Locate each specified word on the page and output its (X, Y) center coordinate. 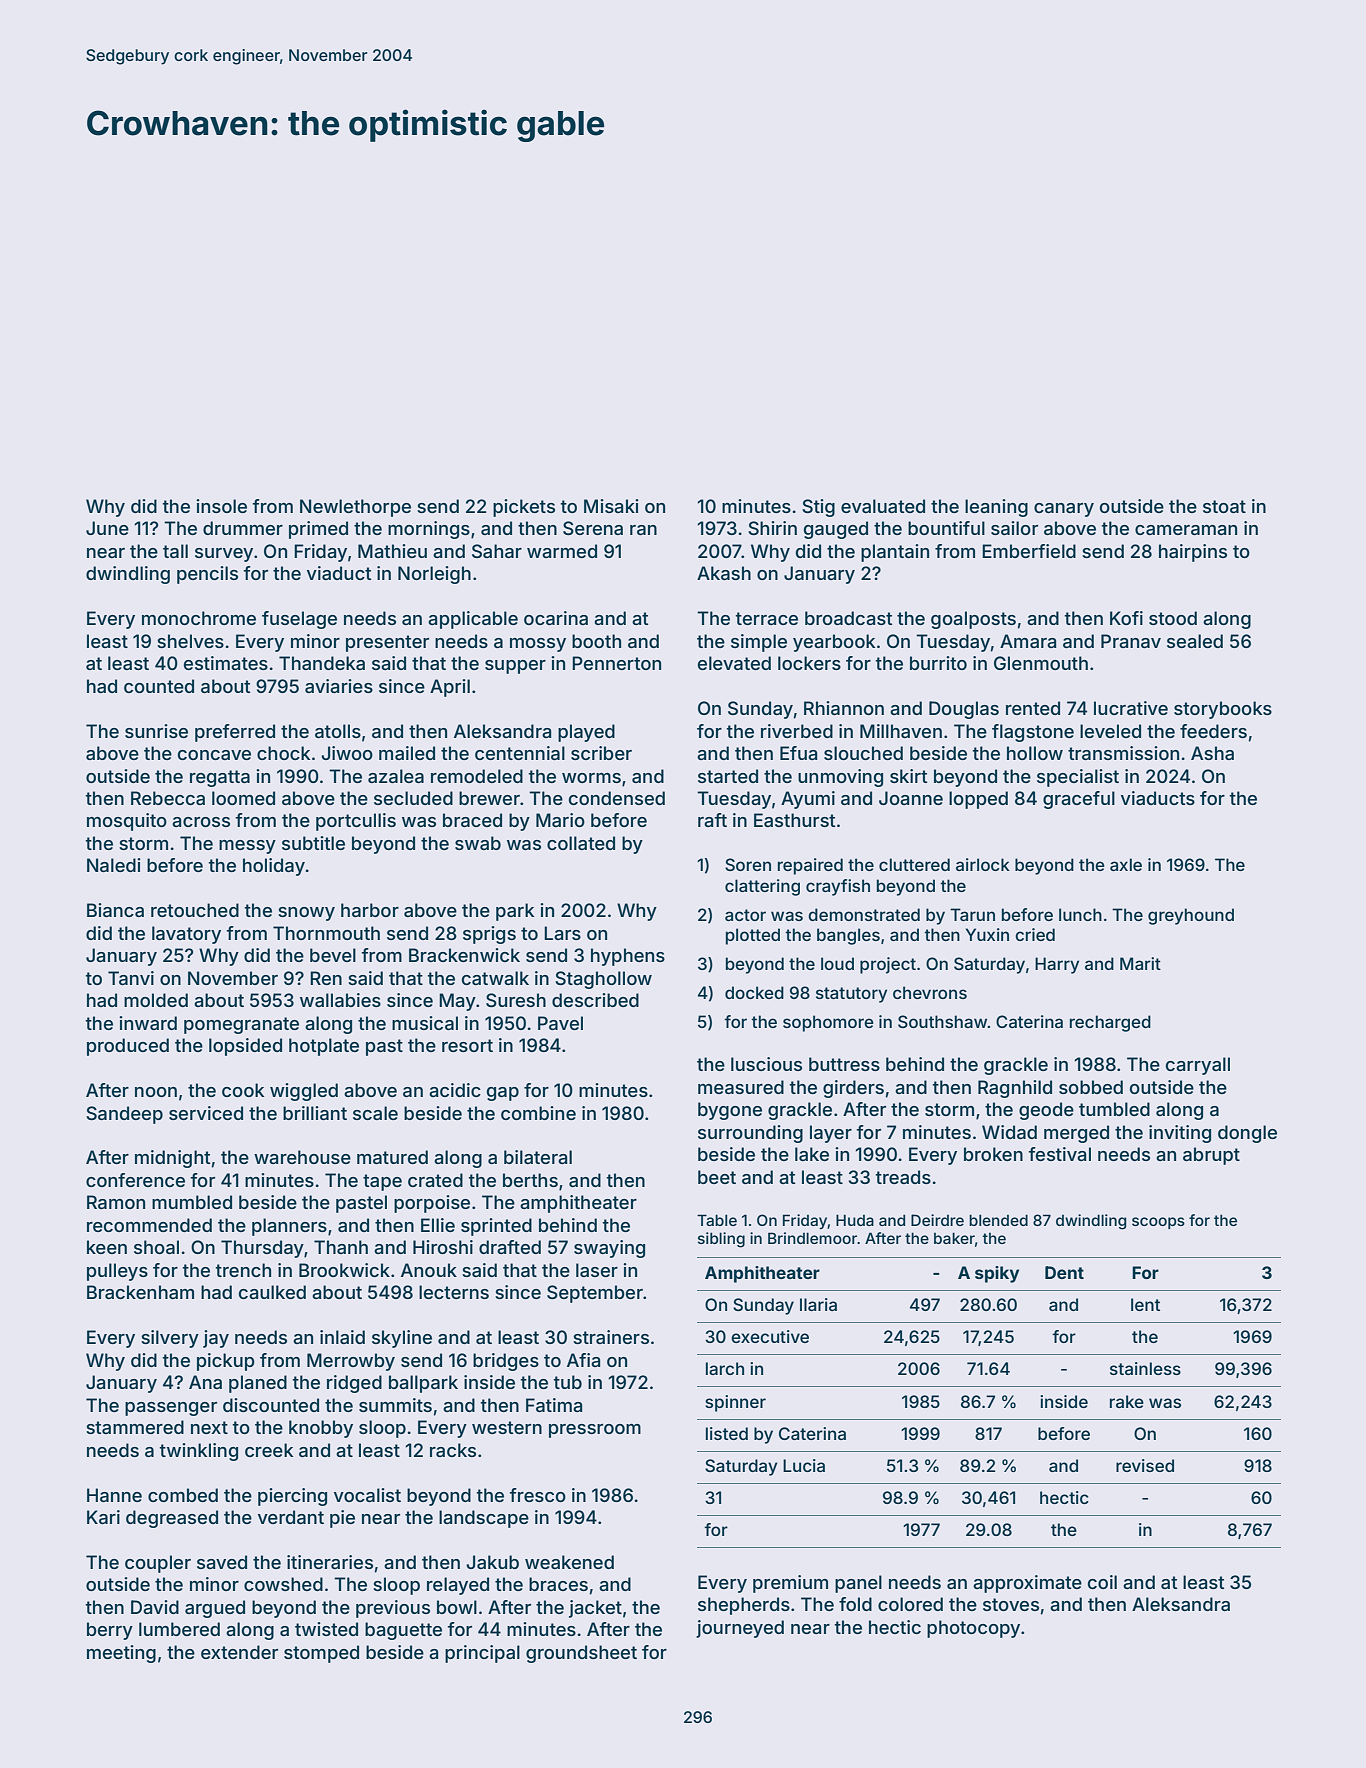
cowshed (283, 1584)
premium (790, 1584)
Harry (1057, 965)
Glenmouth (1041, 663)
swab (478, 843)
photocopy (973, 1629)
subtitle (313, 843)
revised (1145, 1465)
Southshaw (943, 1021)
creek (269, 1450)
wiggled (304, 1092)
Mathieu (392, 551)
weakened (569, 1562)
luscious (766, 1064)
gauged (836, 530)
